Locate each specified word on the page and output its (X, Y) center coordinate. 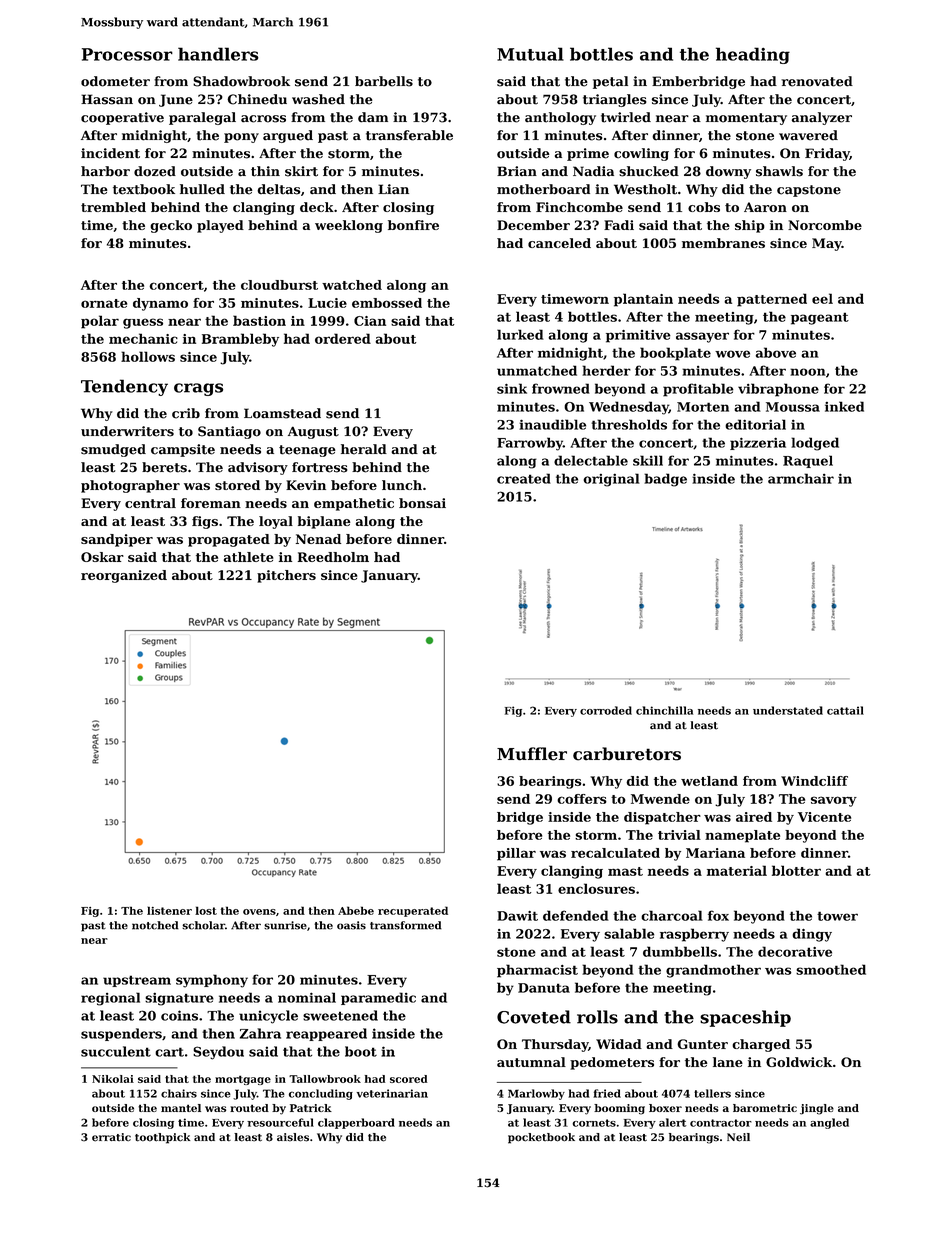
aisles (293, 1137)
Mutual (530, 54)
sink (512, 388)
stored (237, 485)
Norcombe (825, 225)
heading (753, 55)
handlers (218, 54)
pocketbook (541, 1138)
